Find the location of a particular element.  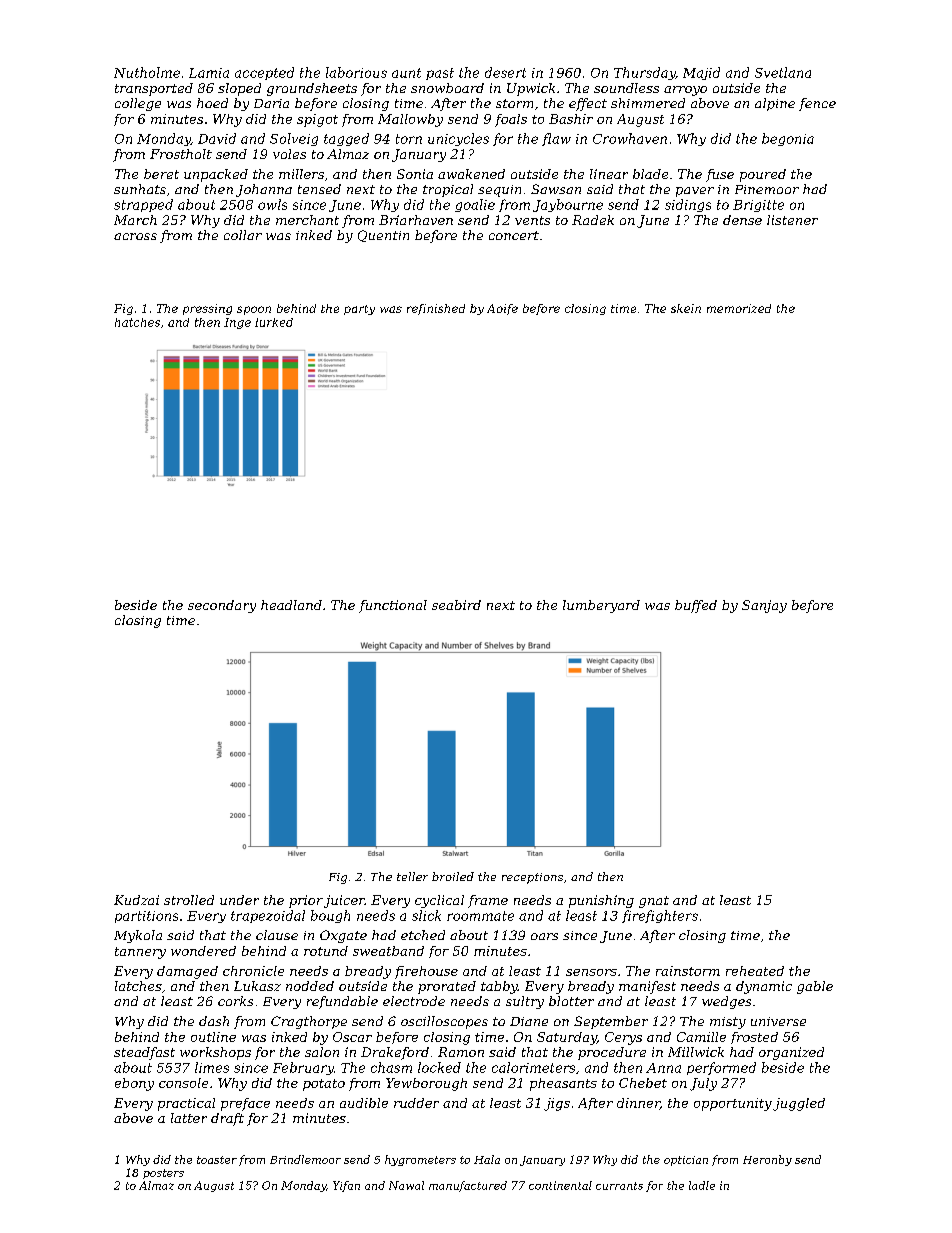

corks is located at coordinates (235, 1001).
